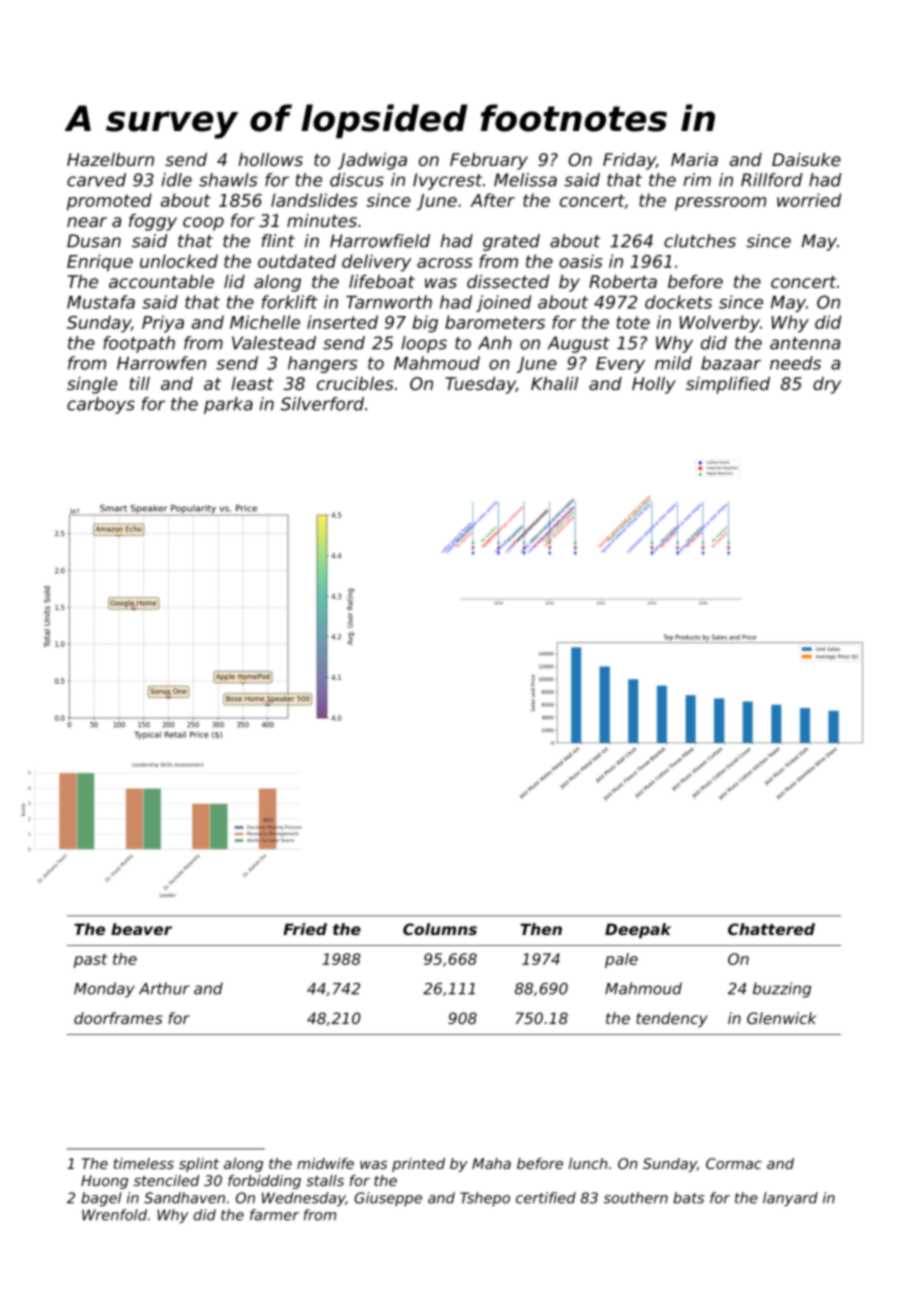 The width and height of the screenshot is (908, 1316). What do you see at coordinates (771, 929) in the screenshot?
I see `Chattered` at bounding box center [771, 929].
